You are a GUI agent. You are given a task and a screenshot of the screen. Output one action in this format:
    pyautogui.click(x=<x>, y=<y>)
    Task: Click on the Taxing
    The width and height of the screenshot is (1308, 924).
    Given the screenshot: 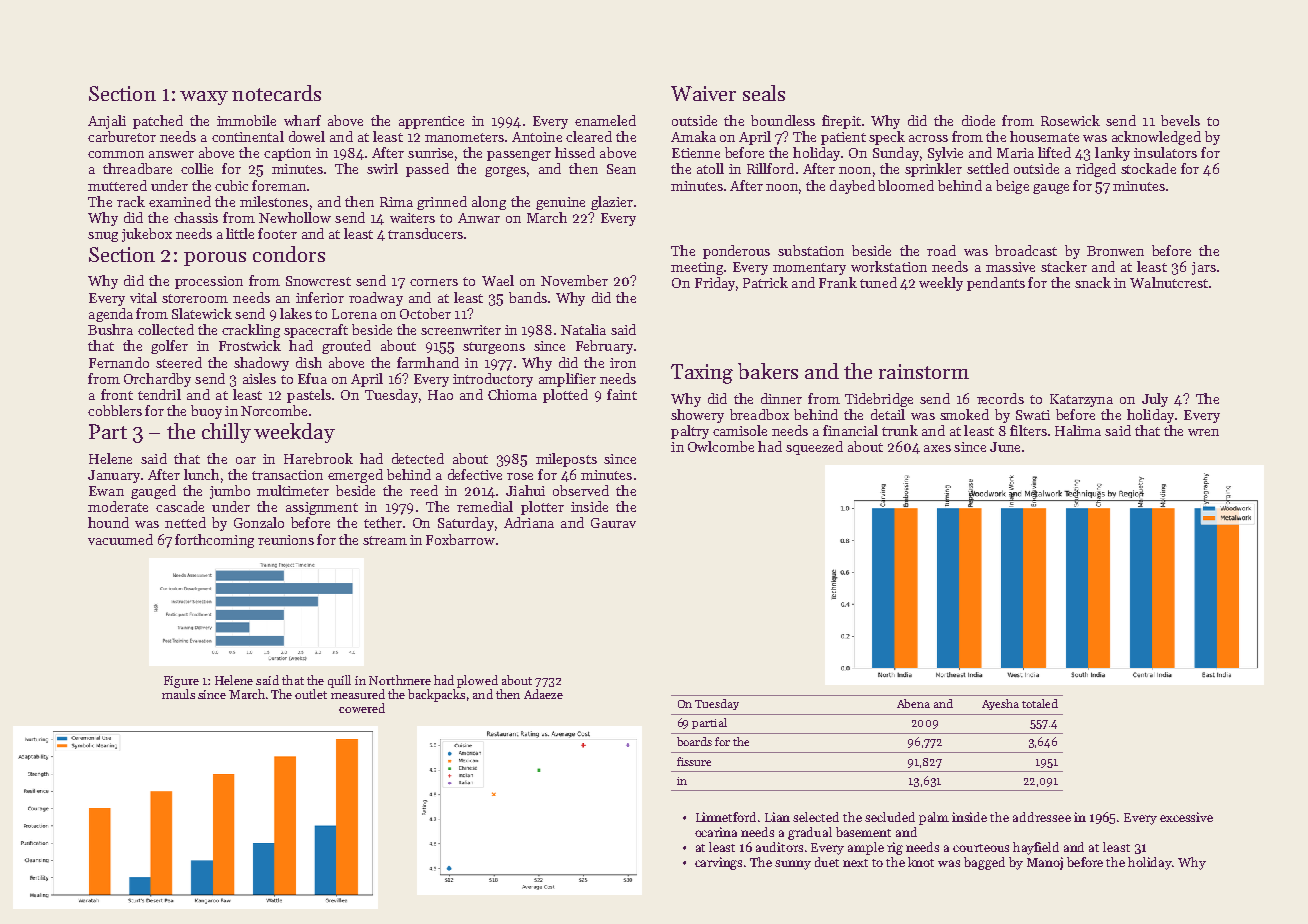 What is the action you would take?
    pyautogui.click(x=702, y=374)
